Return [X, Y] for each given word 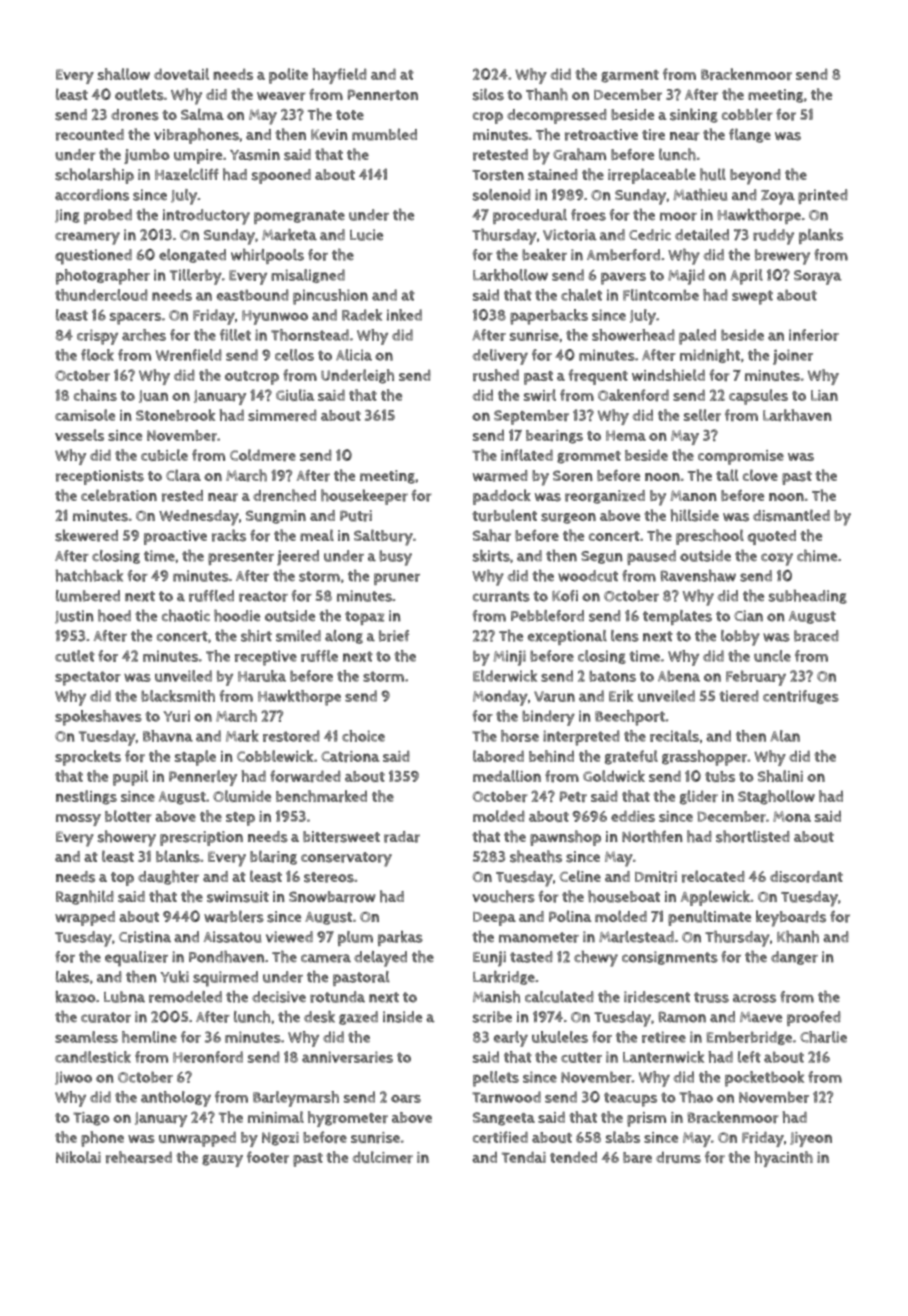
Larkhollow [510, 275]
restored [291, 736]
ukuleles [560, 1037]
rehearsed [139, 1157]
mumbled [384, 134]
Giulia [295, 395]
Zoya [778, 197]
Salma [202, 114]
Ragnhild [85, 897]
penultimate [709, 918]
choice [363, 736]
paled [697, 337]
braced [816, 636]
